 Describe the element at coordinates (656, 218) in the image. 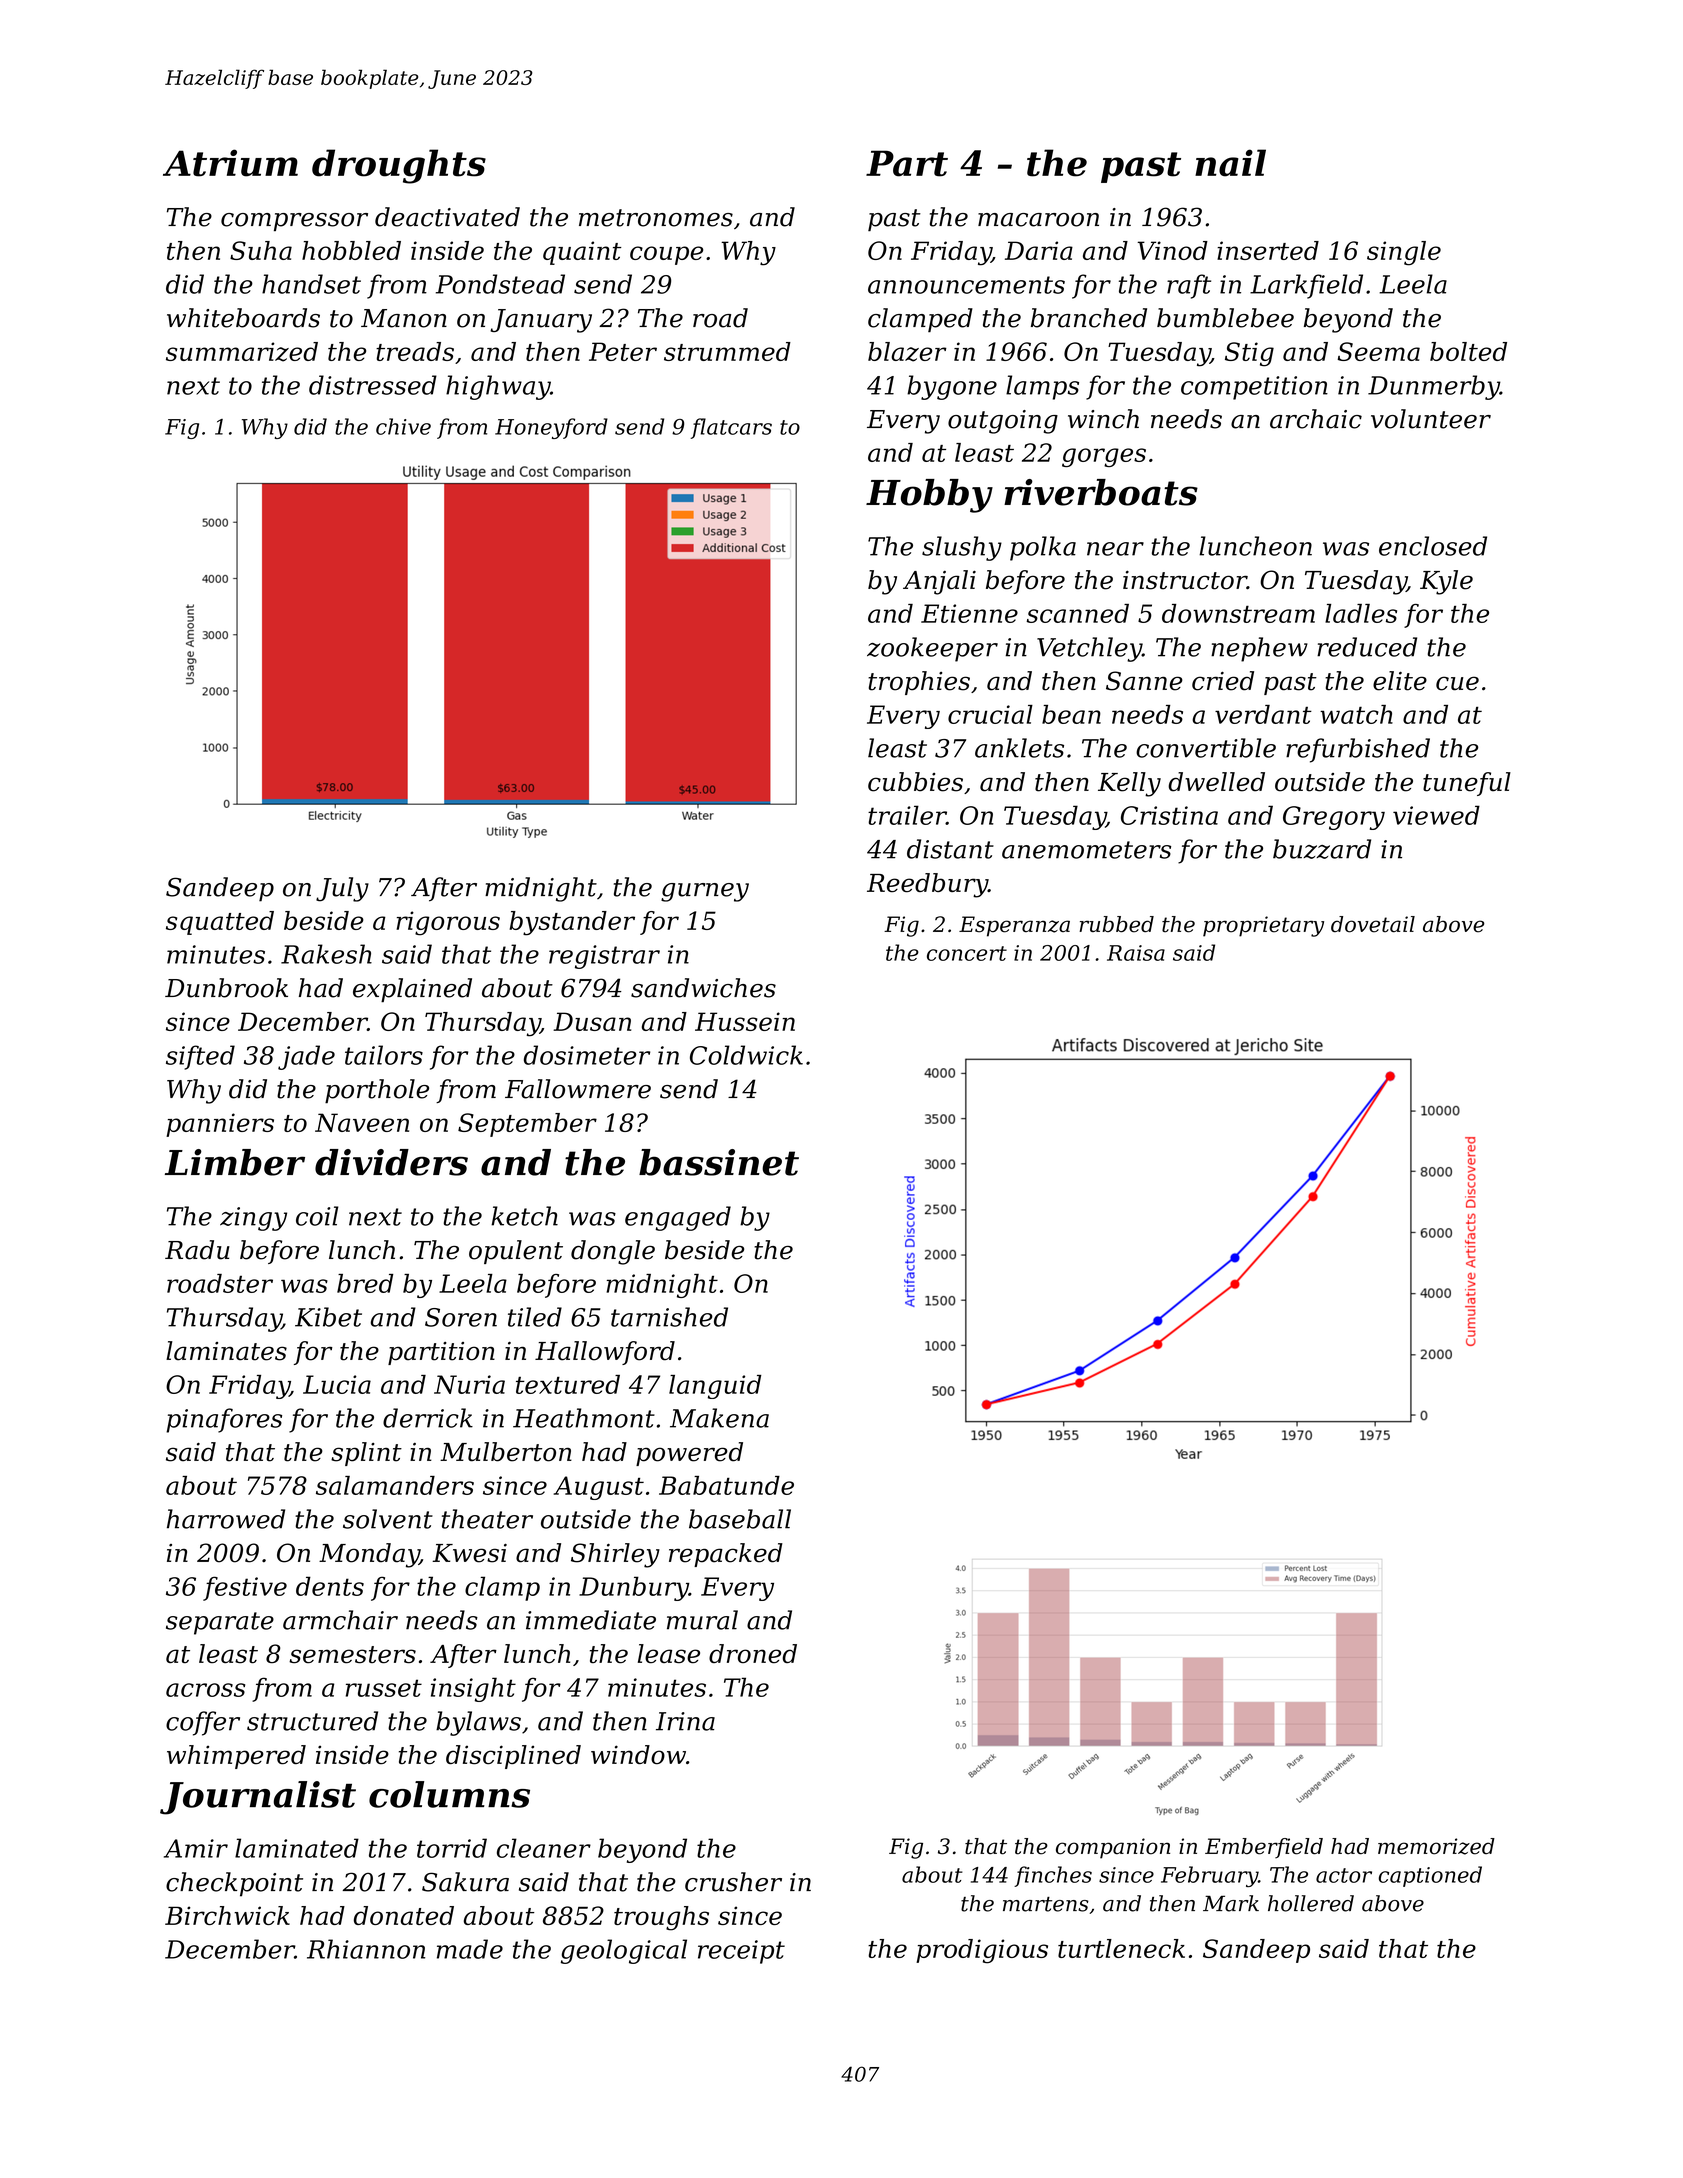

I see `metronomes` at that location.
